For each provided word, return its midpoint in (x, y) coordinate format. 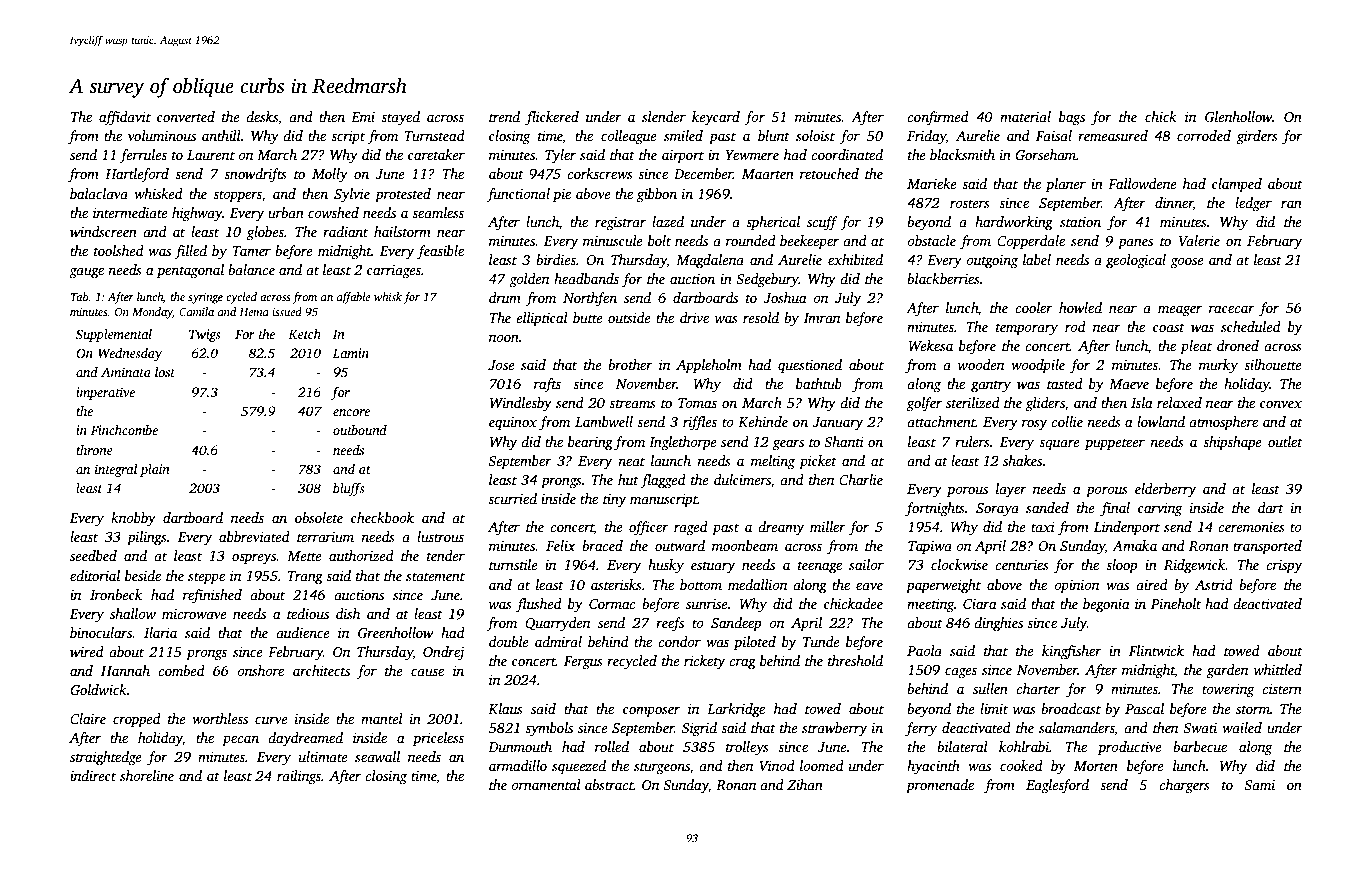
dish (348, 613)
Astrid (1214, 584)
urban (286, 212)
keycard (716, 118)
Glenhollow (1238, 116)
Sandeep (736, 624)
